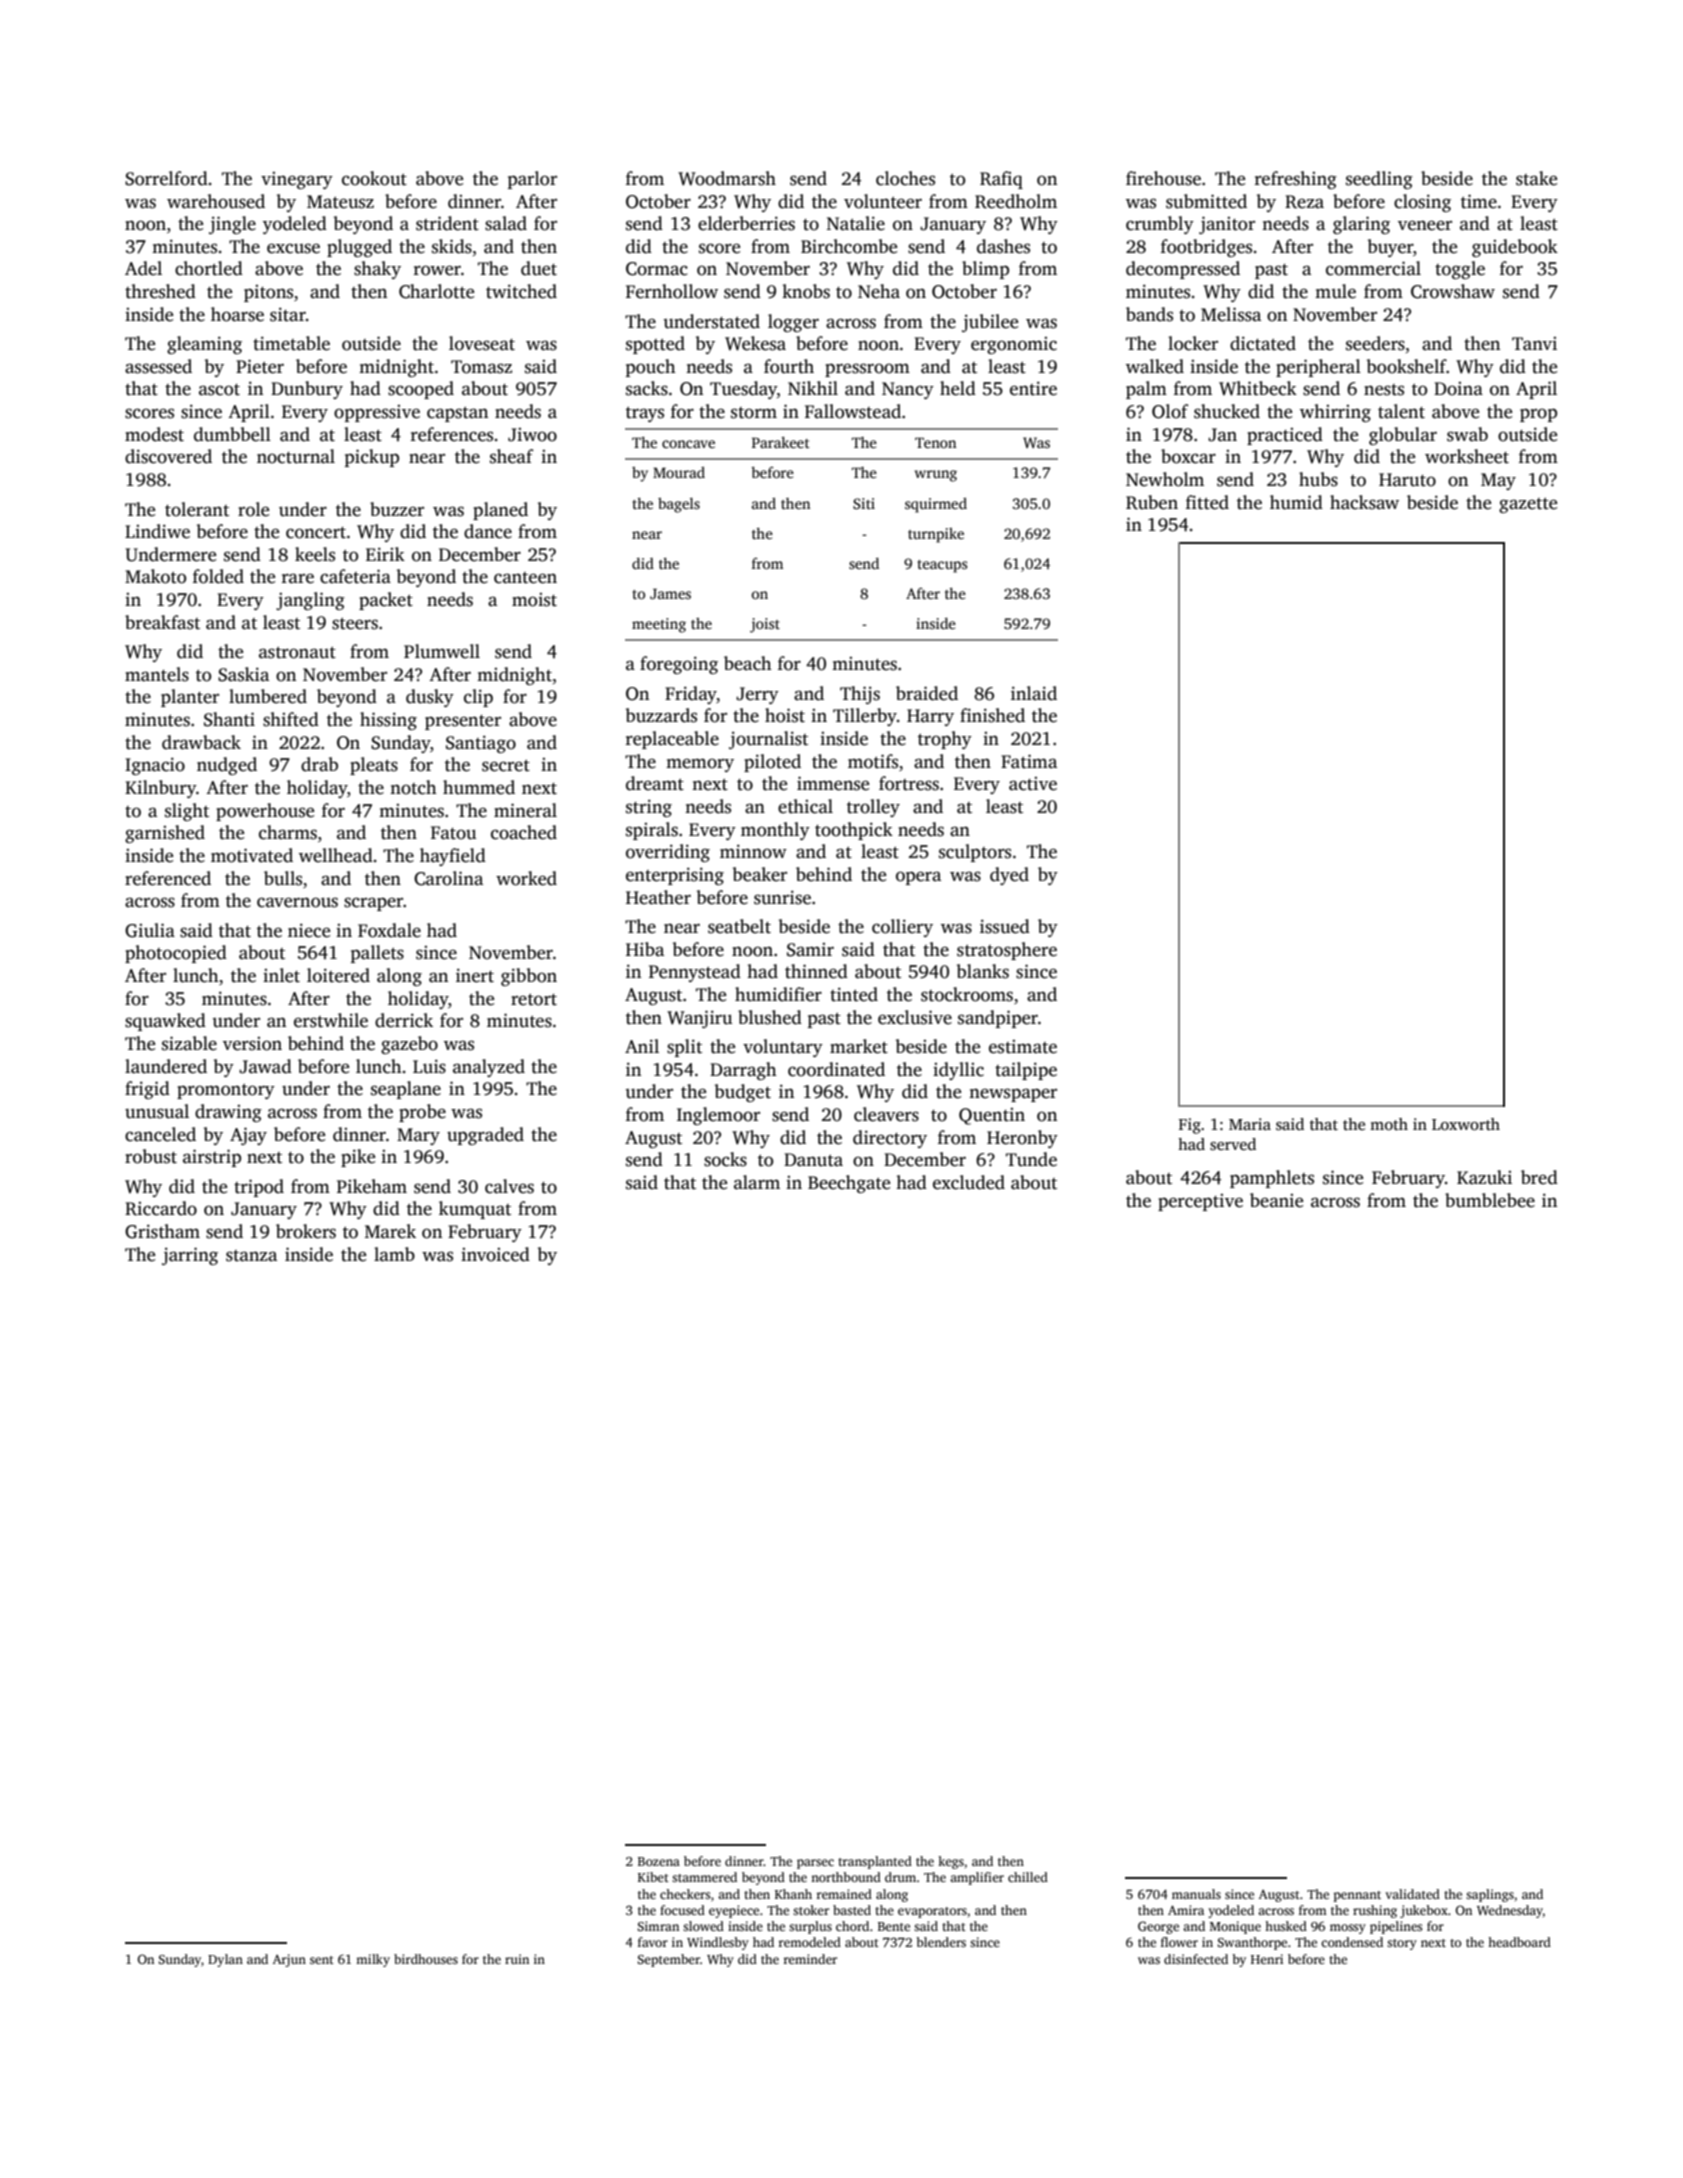 The height and width of the screenshot is (2178, 1683). What do you see at coordinates (394, 1254) in the screenshot?
I see `lamb` at bounding box center [394, 1254].
